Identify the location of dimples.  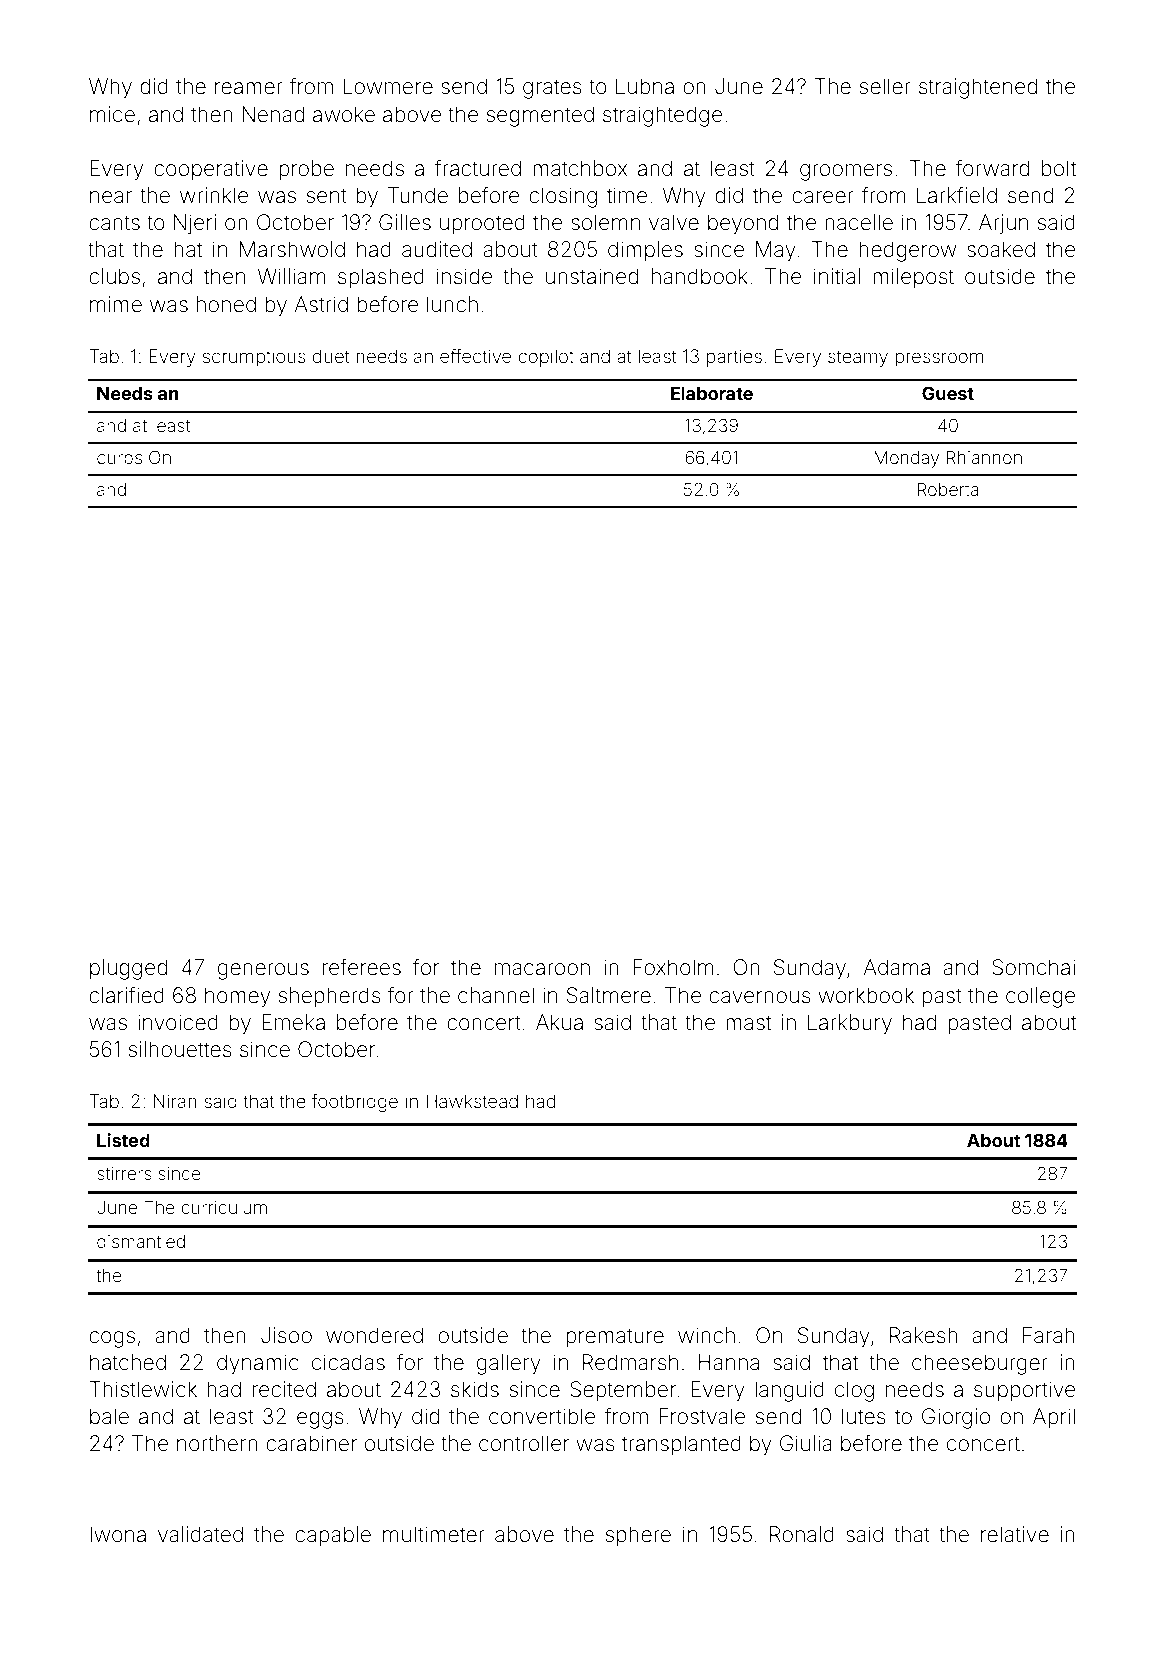
(645, 251).
